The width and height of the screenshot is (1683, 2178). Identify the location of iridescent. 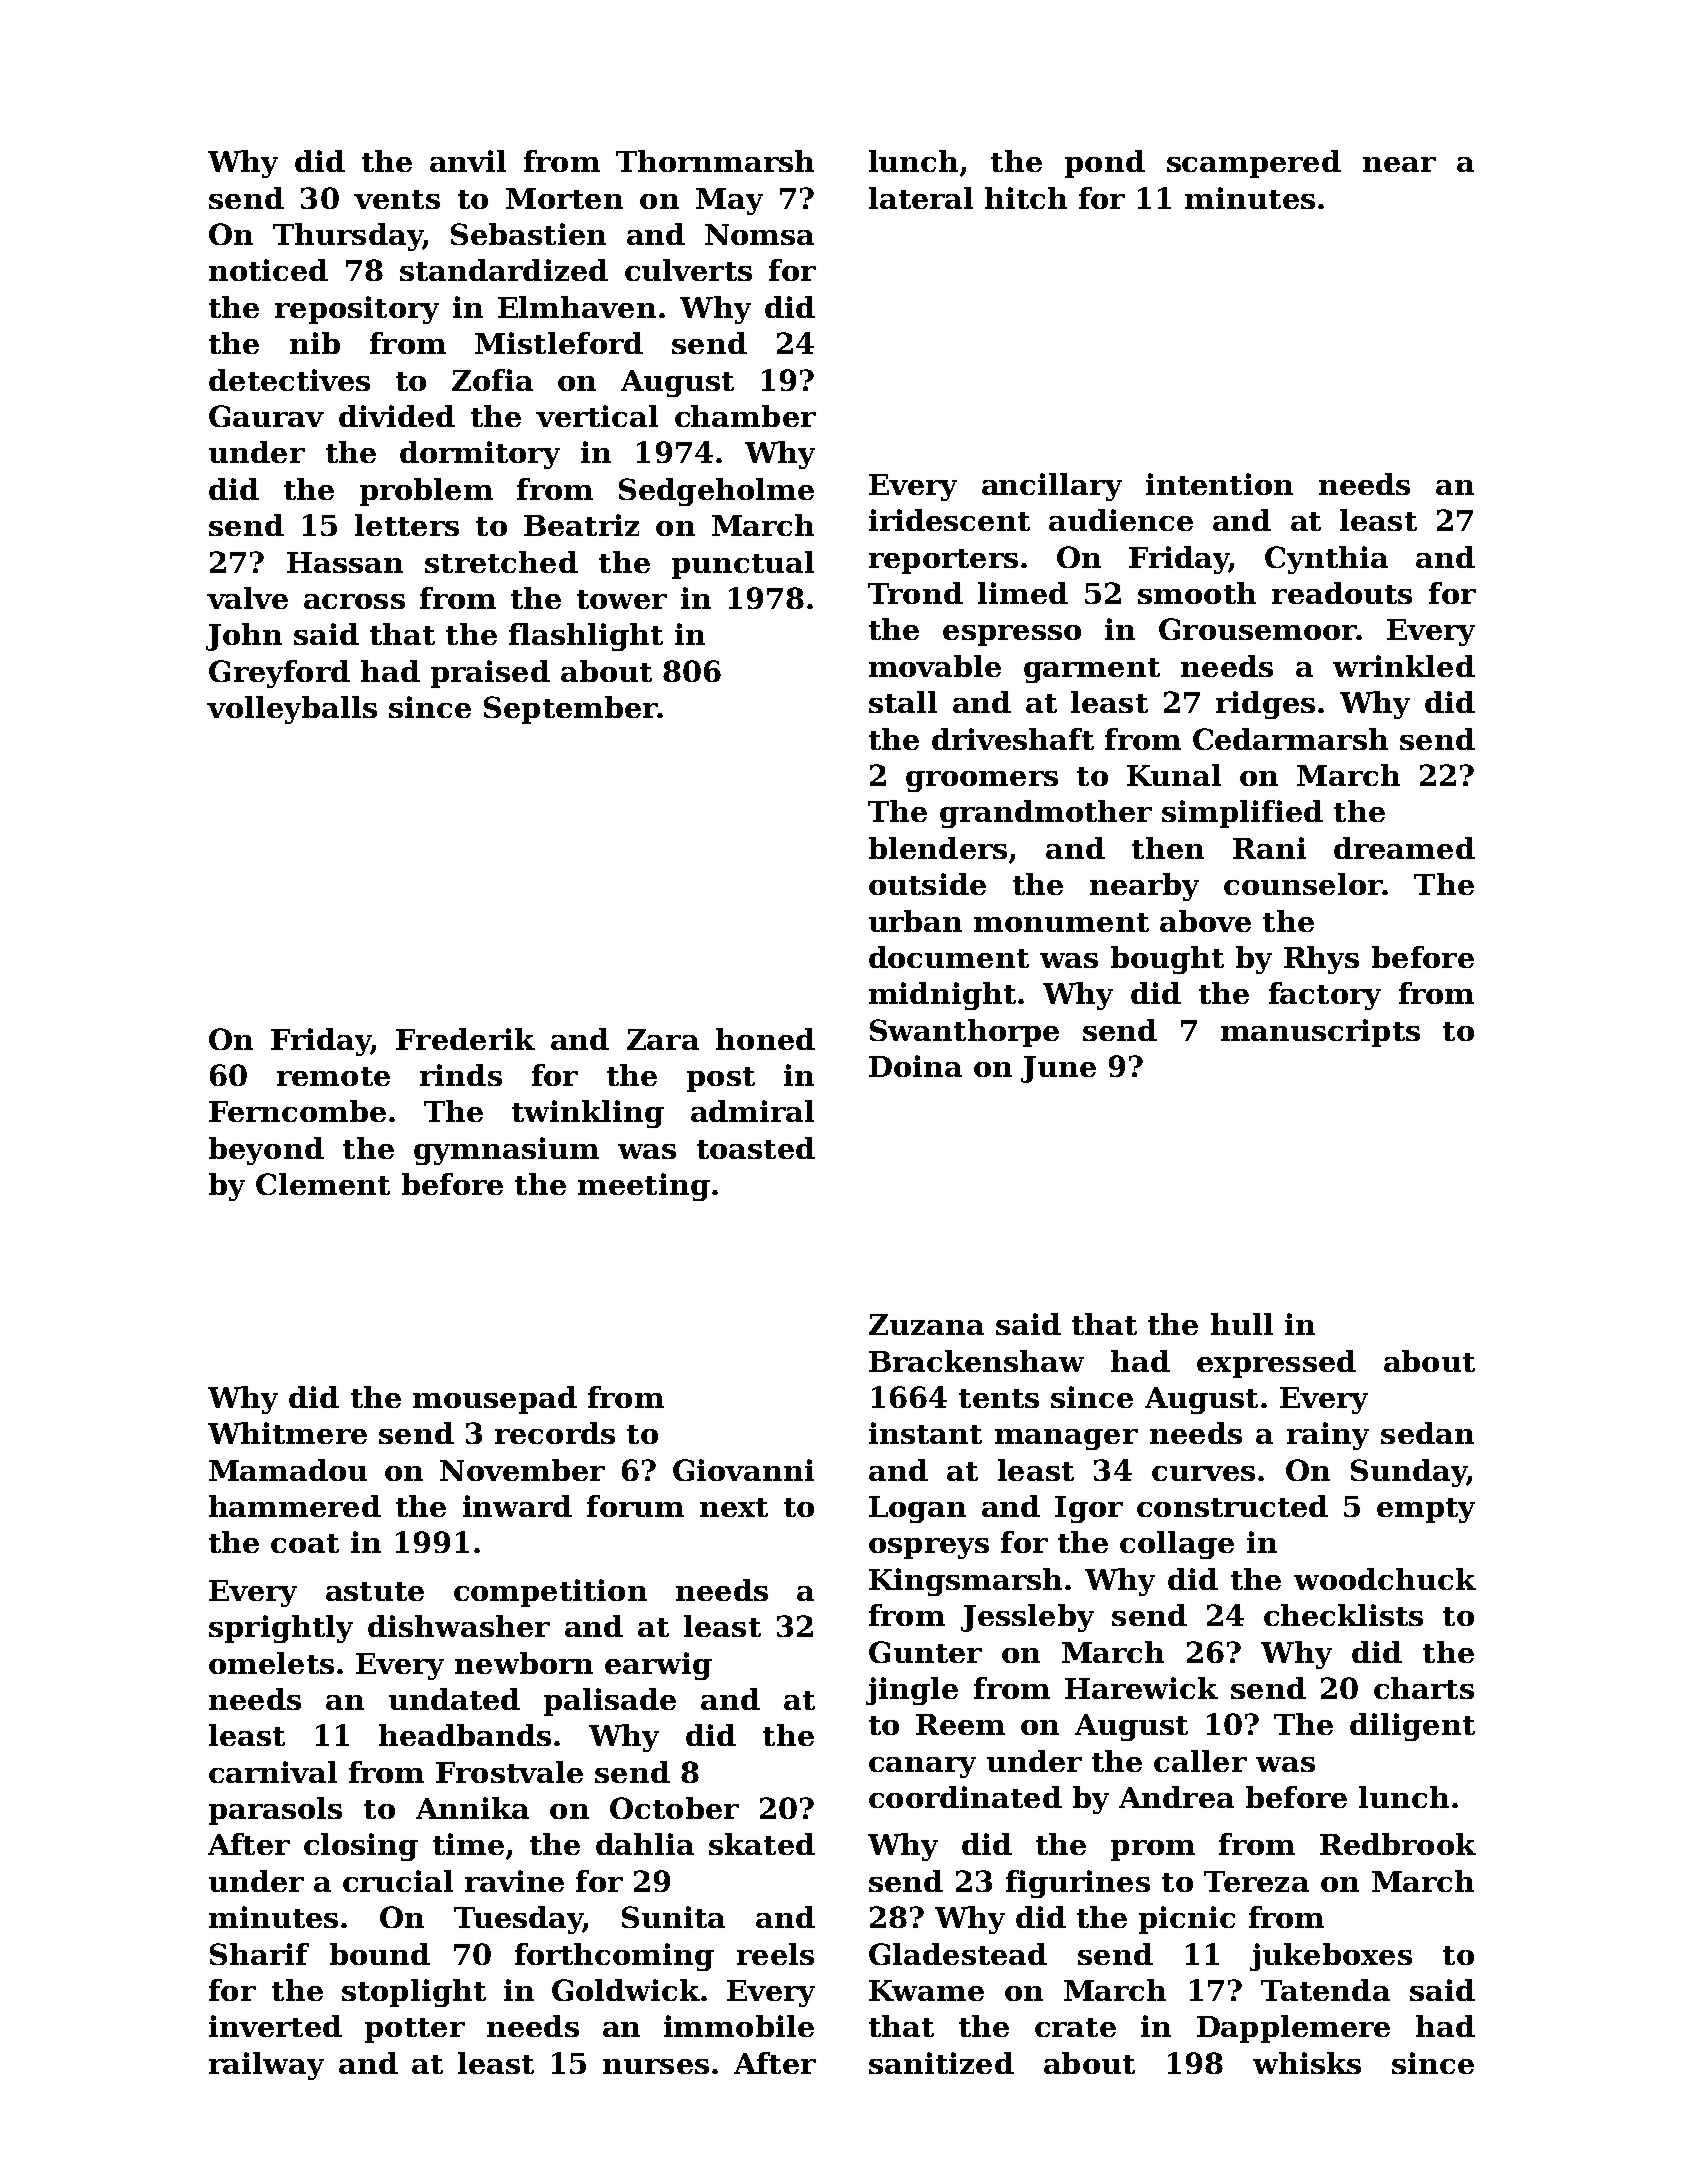
(949, 520).
